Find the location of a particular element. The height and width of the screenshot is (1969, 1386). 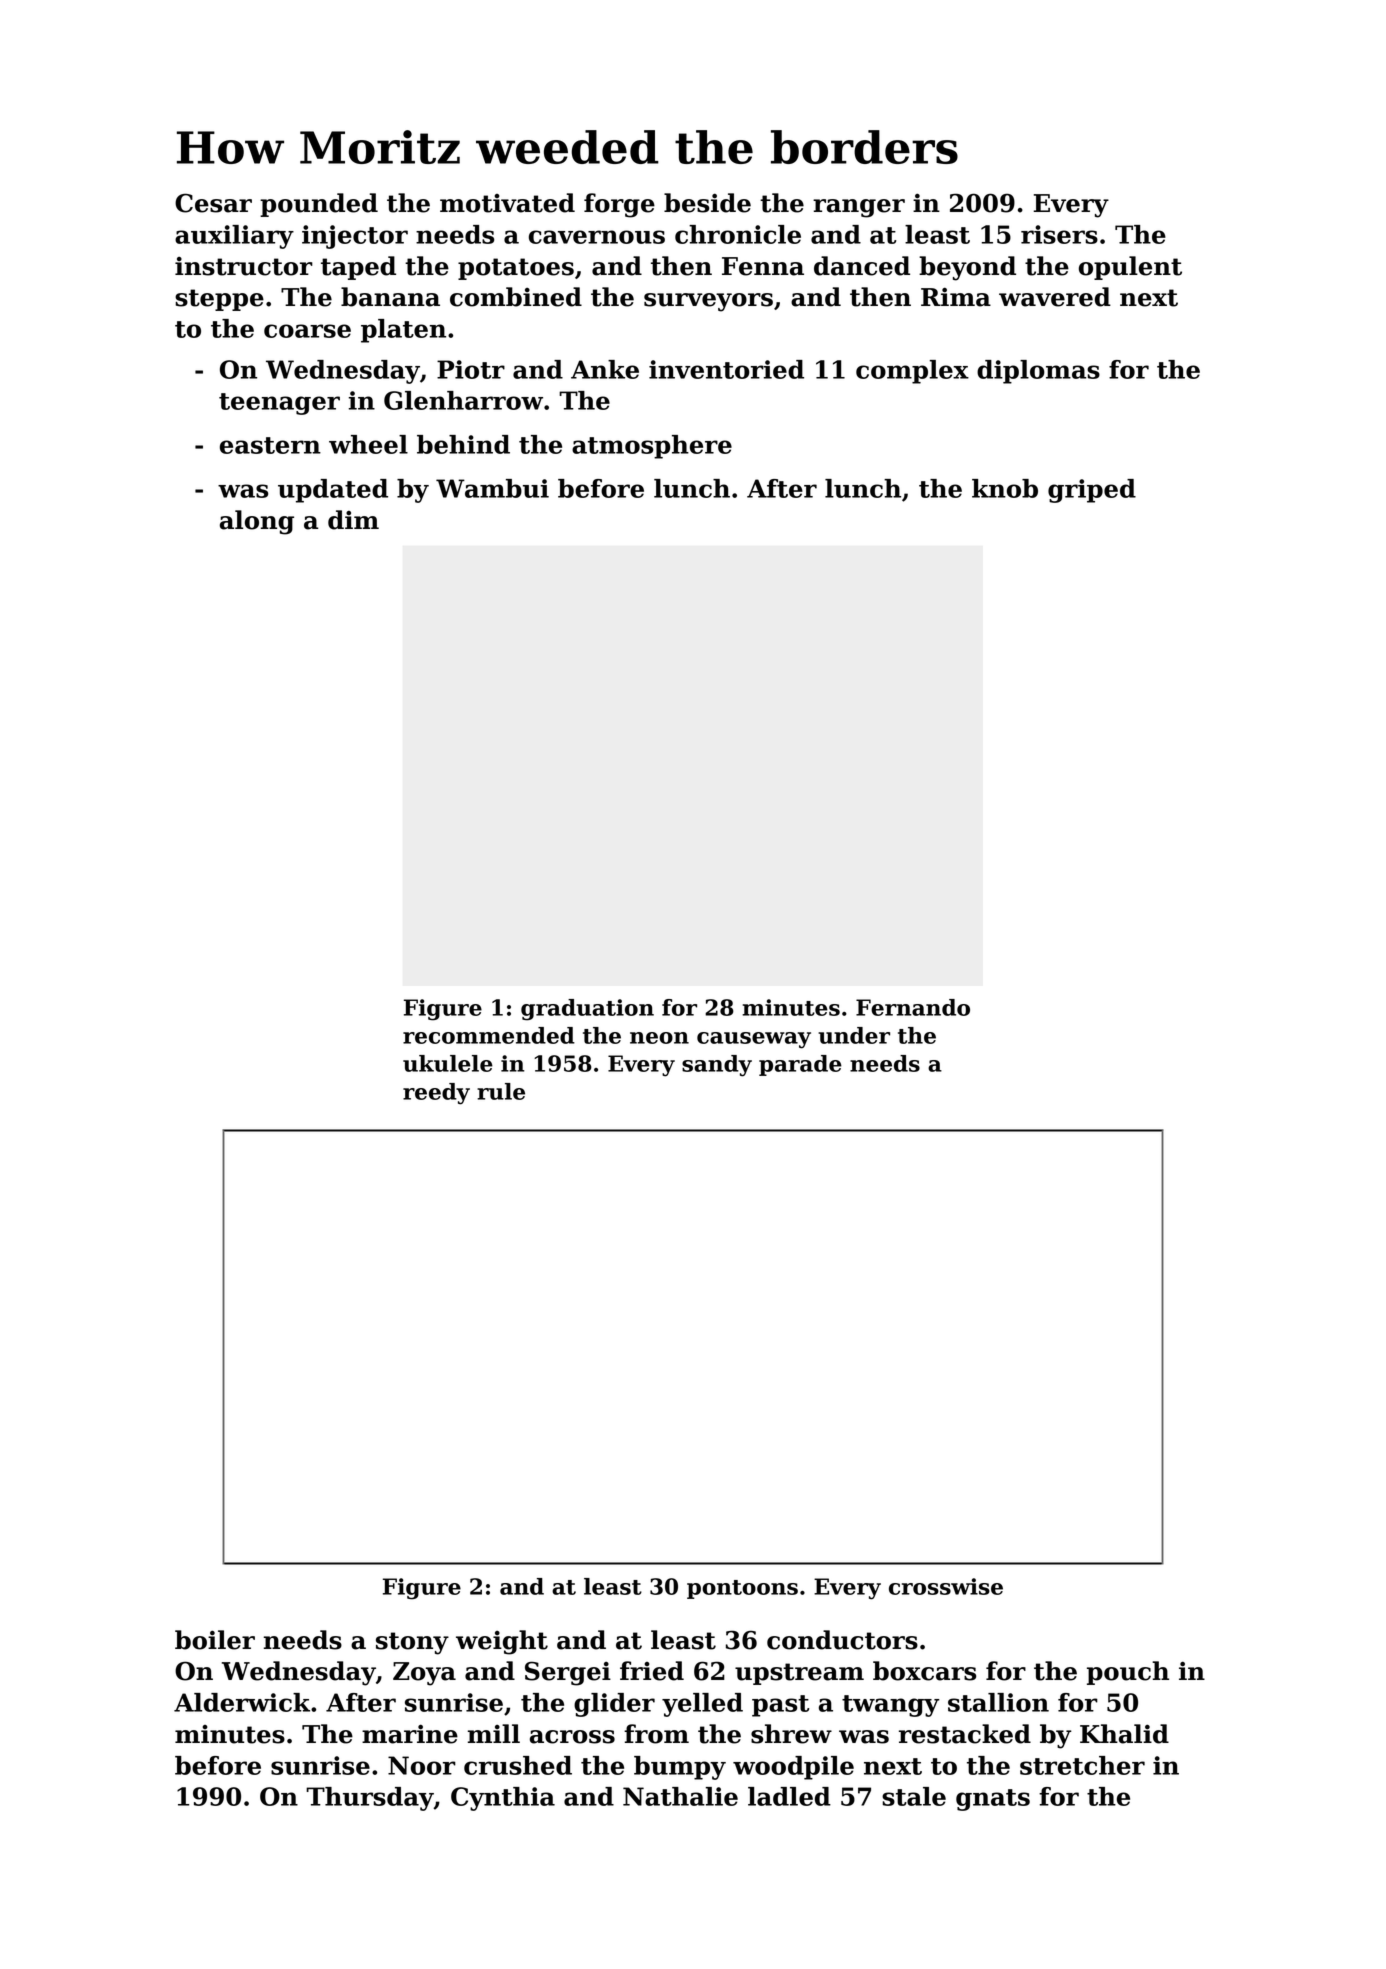

motivated is located at coordinates (507, 203).
